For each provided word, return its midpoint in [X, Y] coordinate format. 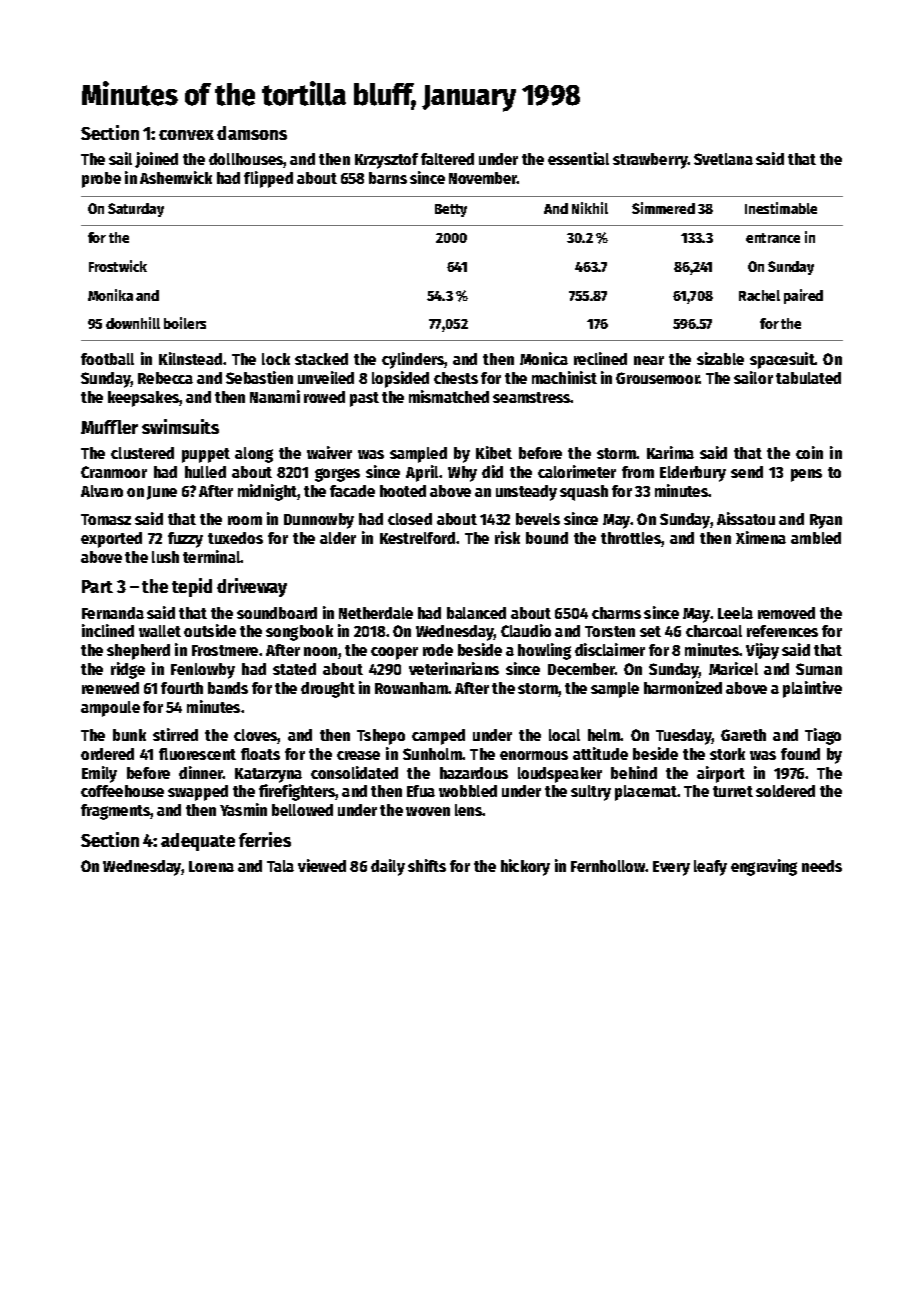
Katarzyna [268, 775]
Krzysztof [386, 161]
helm [604, 735]
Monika [110, 295]
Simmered [663, 208]
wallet [160, 631]
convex [186, 135]
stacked [321, 359]
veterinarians [454, 668]
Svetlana [723, 159]
